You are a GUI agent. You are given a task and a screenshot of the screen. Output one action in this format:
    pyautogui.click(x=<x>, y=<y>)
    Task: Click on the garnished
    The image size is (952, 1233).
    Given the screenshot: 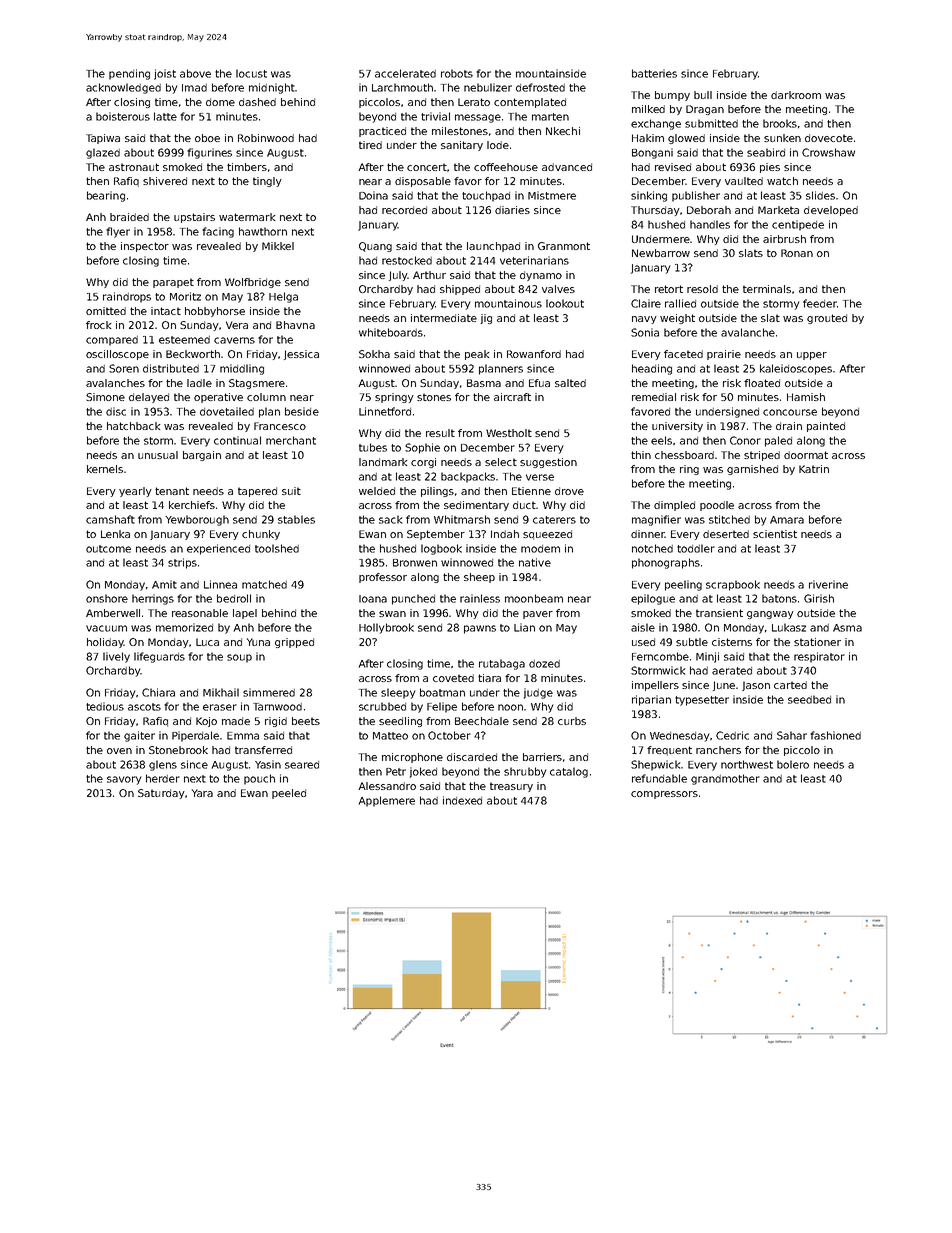 What is the action you would take?
    pyautogui.click(x=752, y=470)
